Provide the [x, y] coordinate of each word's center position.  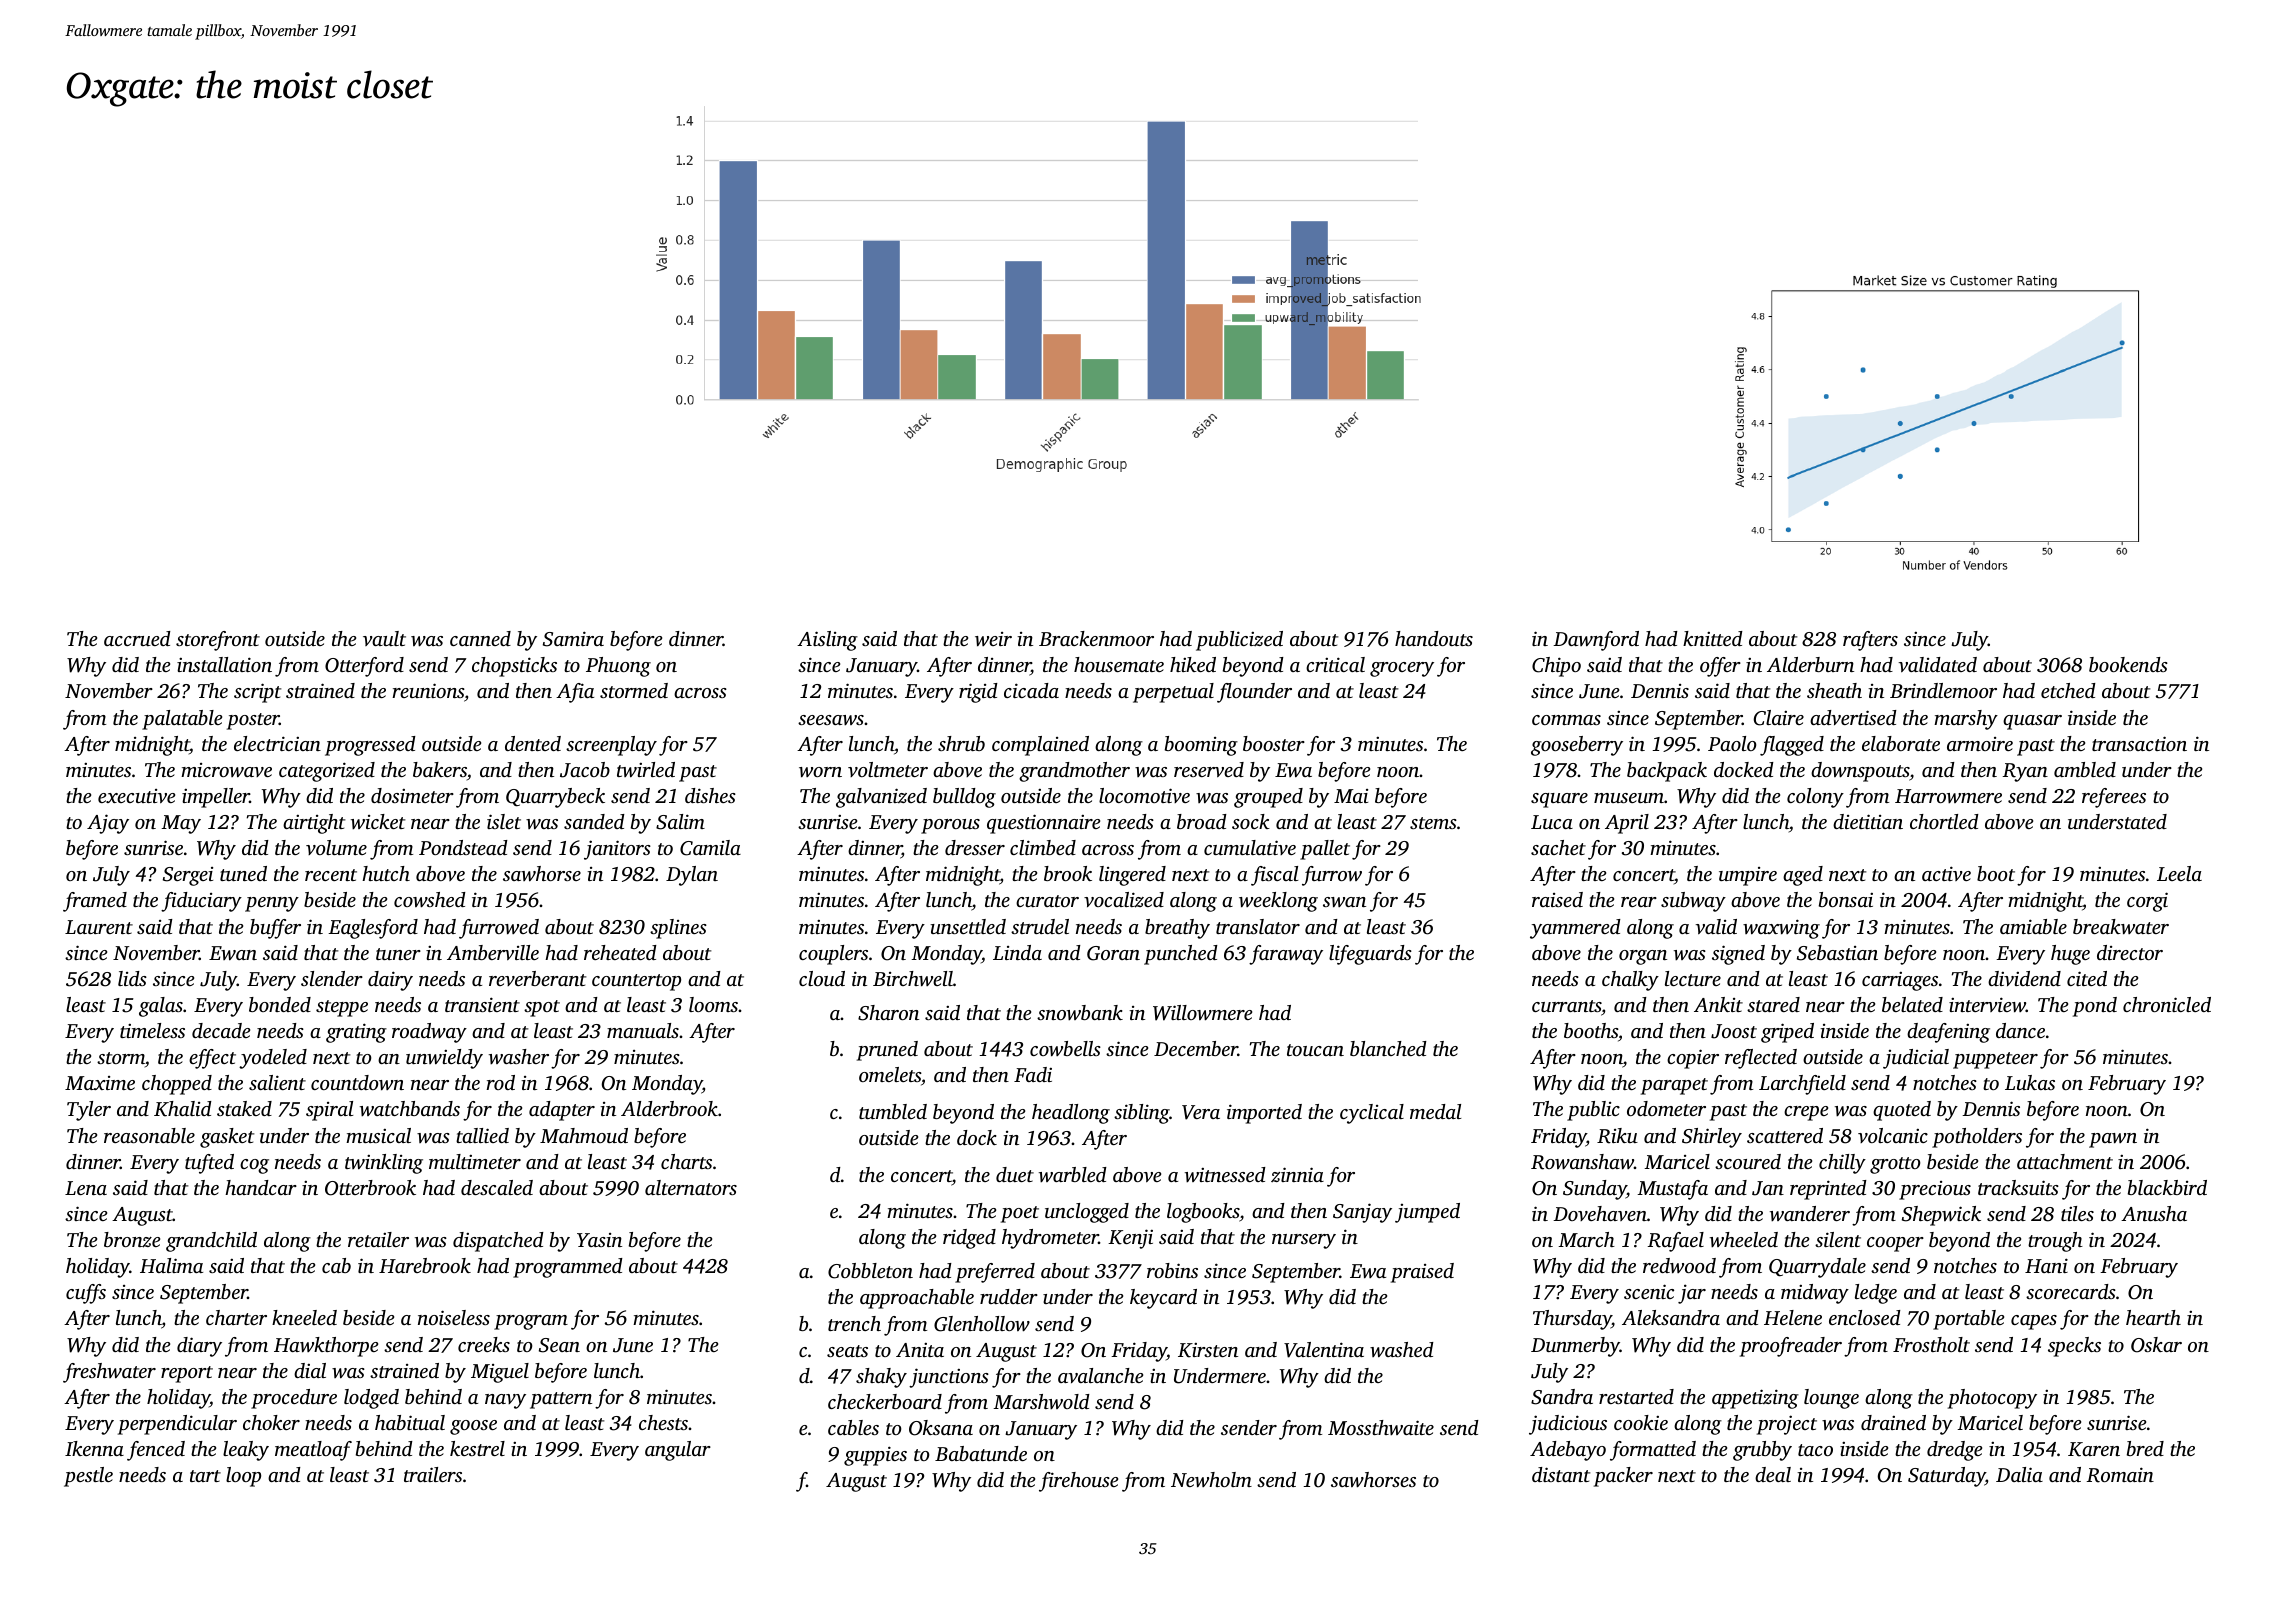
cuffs [86, 1294]
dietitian [1868, 821]
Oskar [2156, 1345]
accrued [137, 638]
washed [1402, 1350]
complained [1040, 746]
